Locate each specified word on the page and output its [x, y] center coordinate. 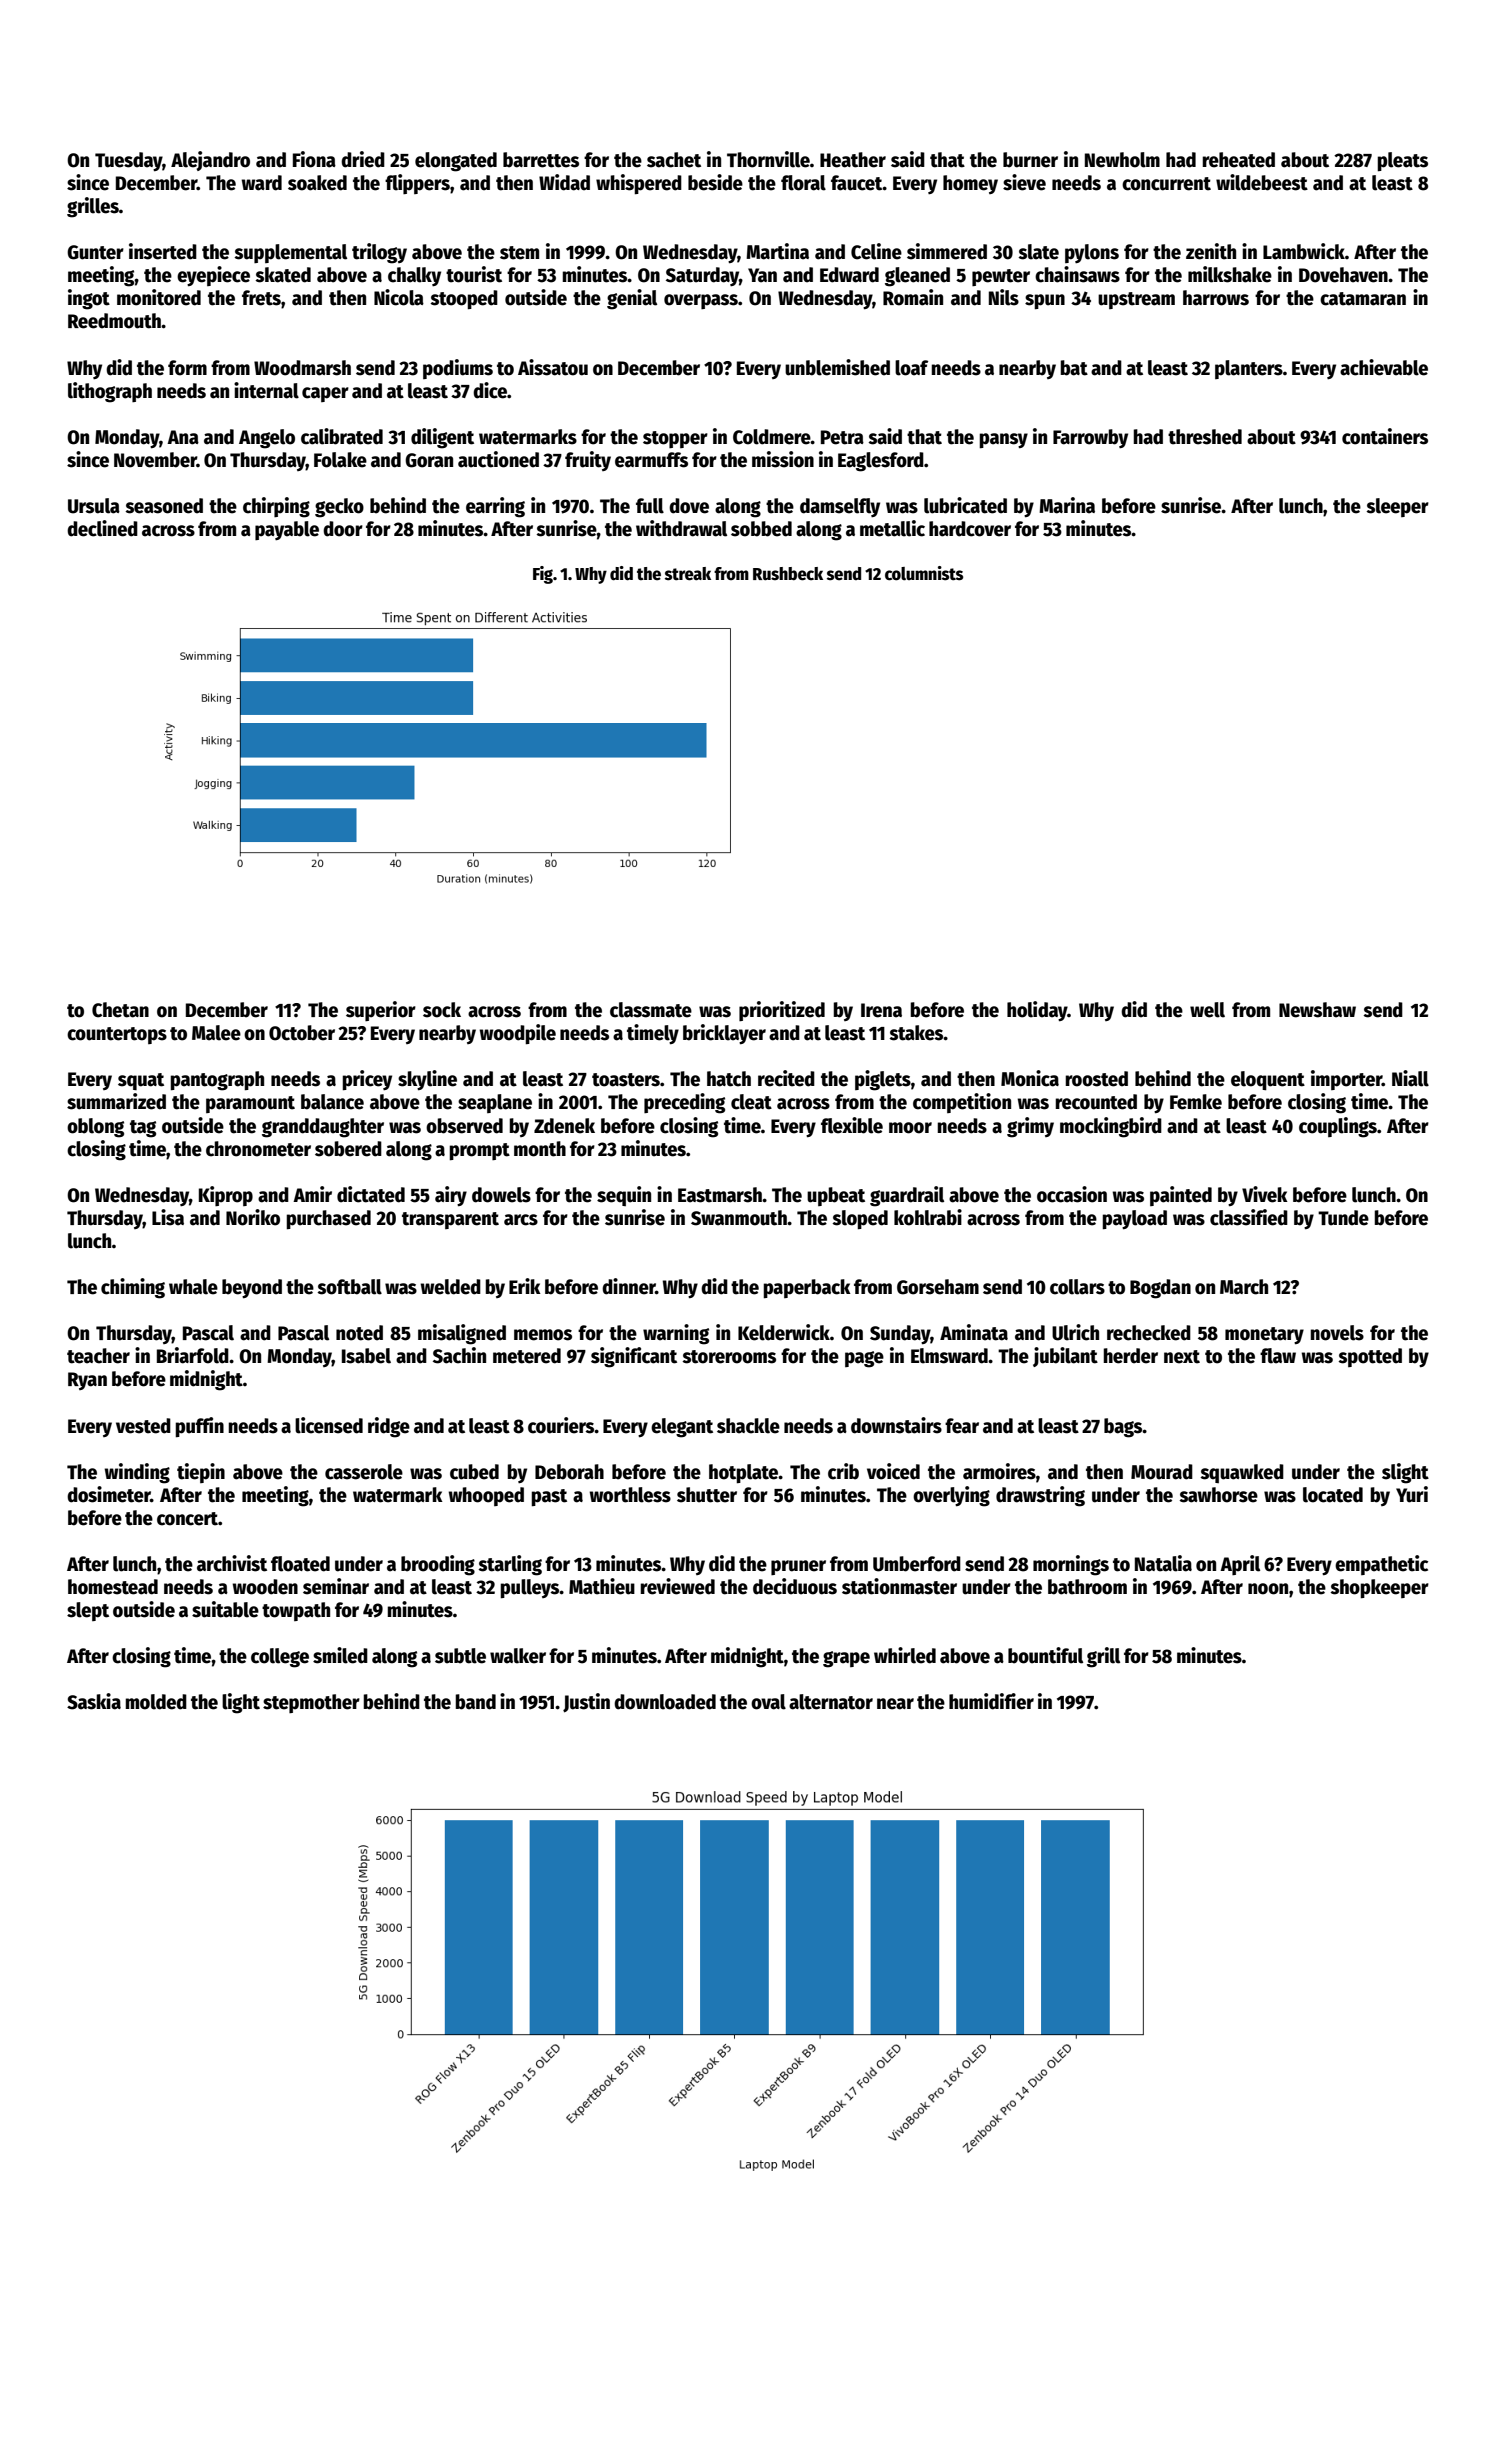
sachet [674, 160]
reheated [1238, 160]
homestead [113, 1587]
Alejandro [210, 161]
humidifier [991, 1701]
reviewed [677, 1586]
